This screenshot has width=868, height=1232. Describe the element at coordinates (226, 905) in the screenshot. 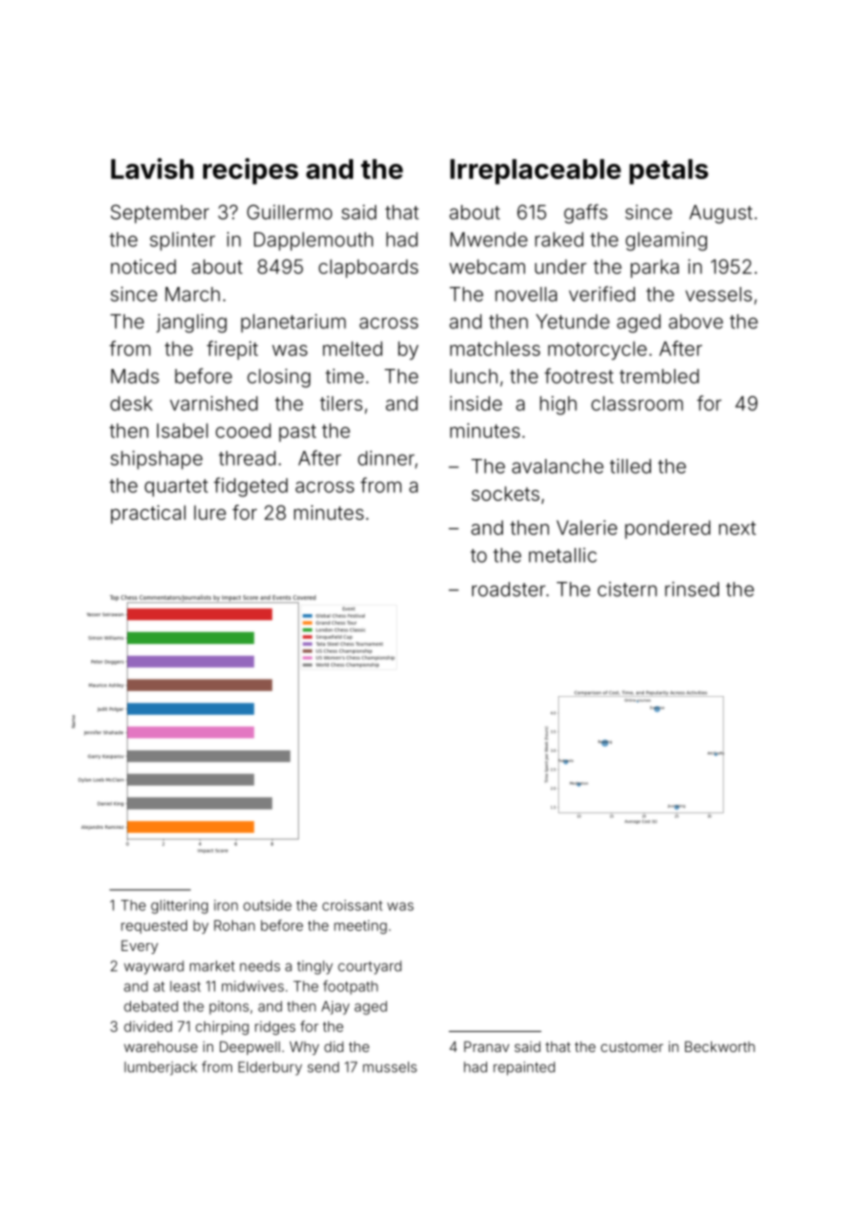

I see `iron` at that location.
